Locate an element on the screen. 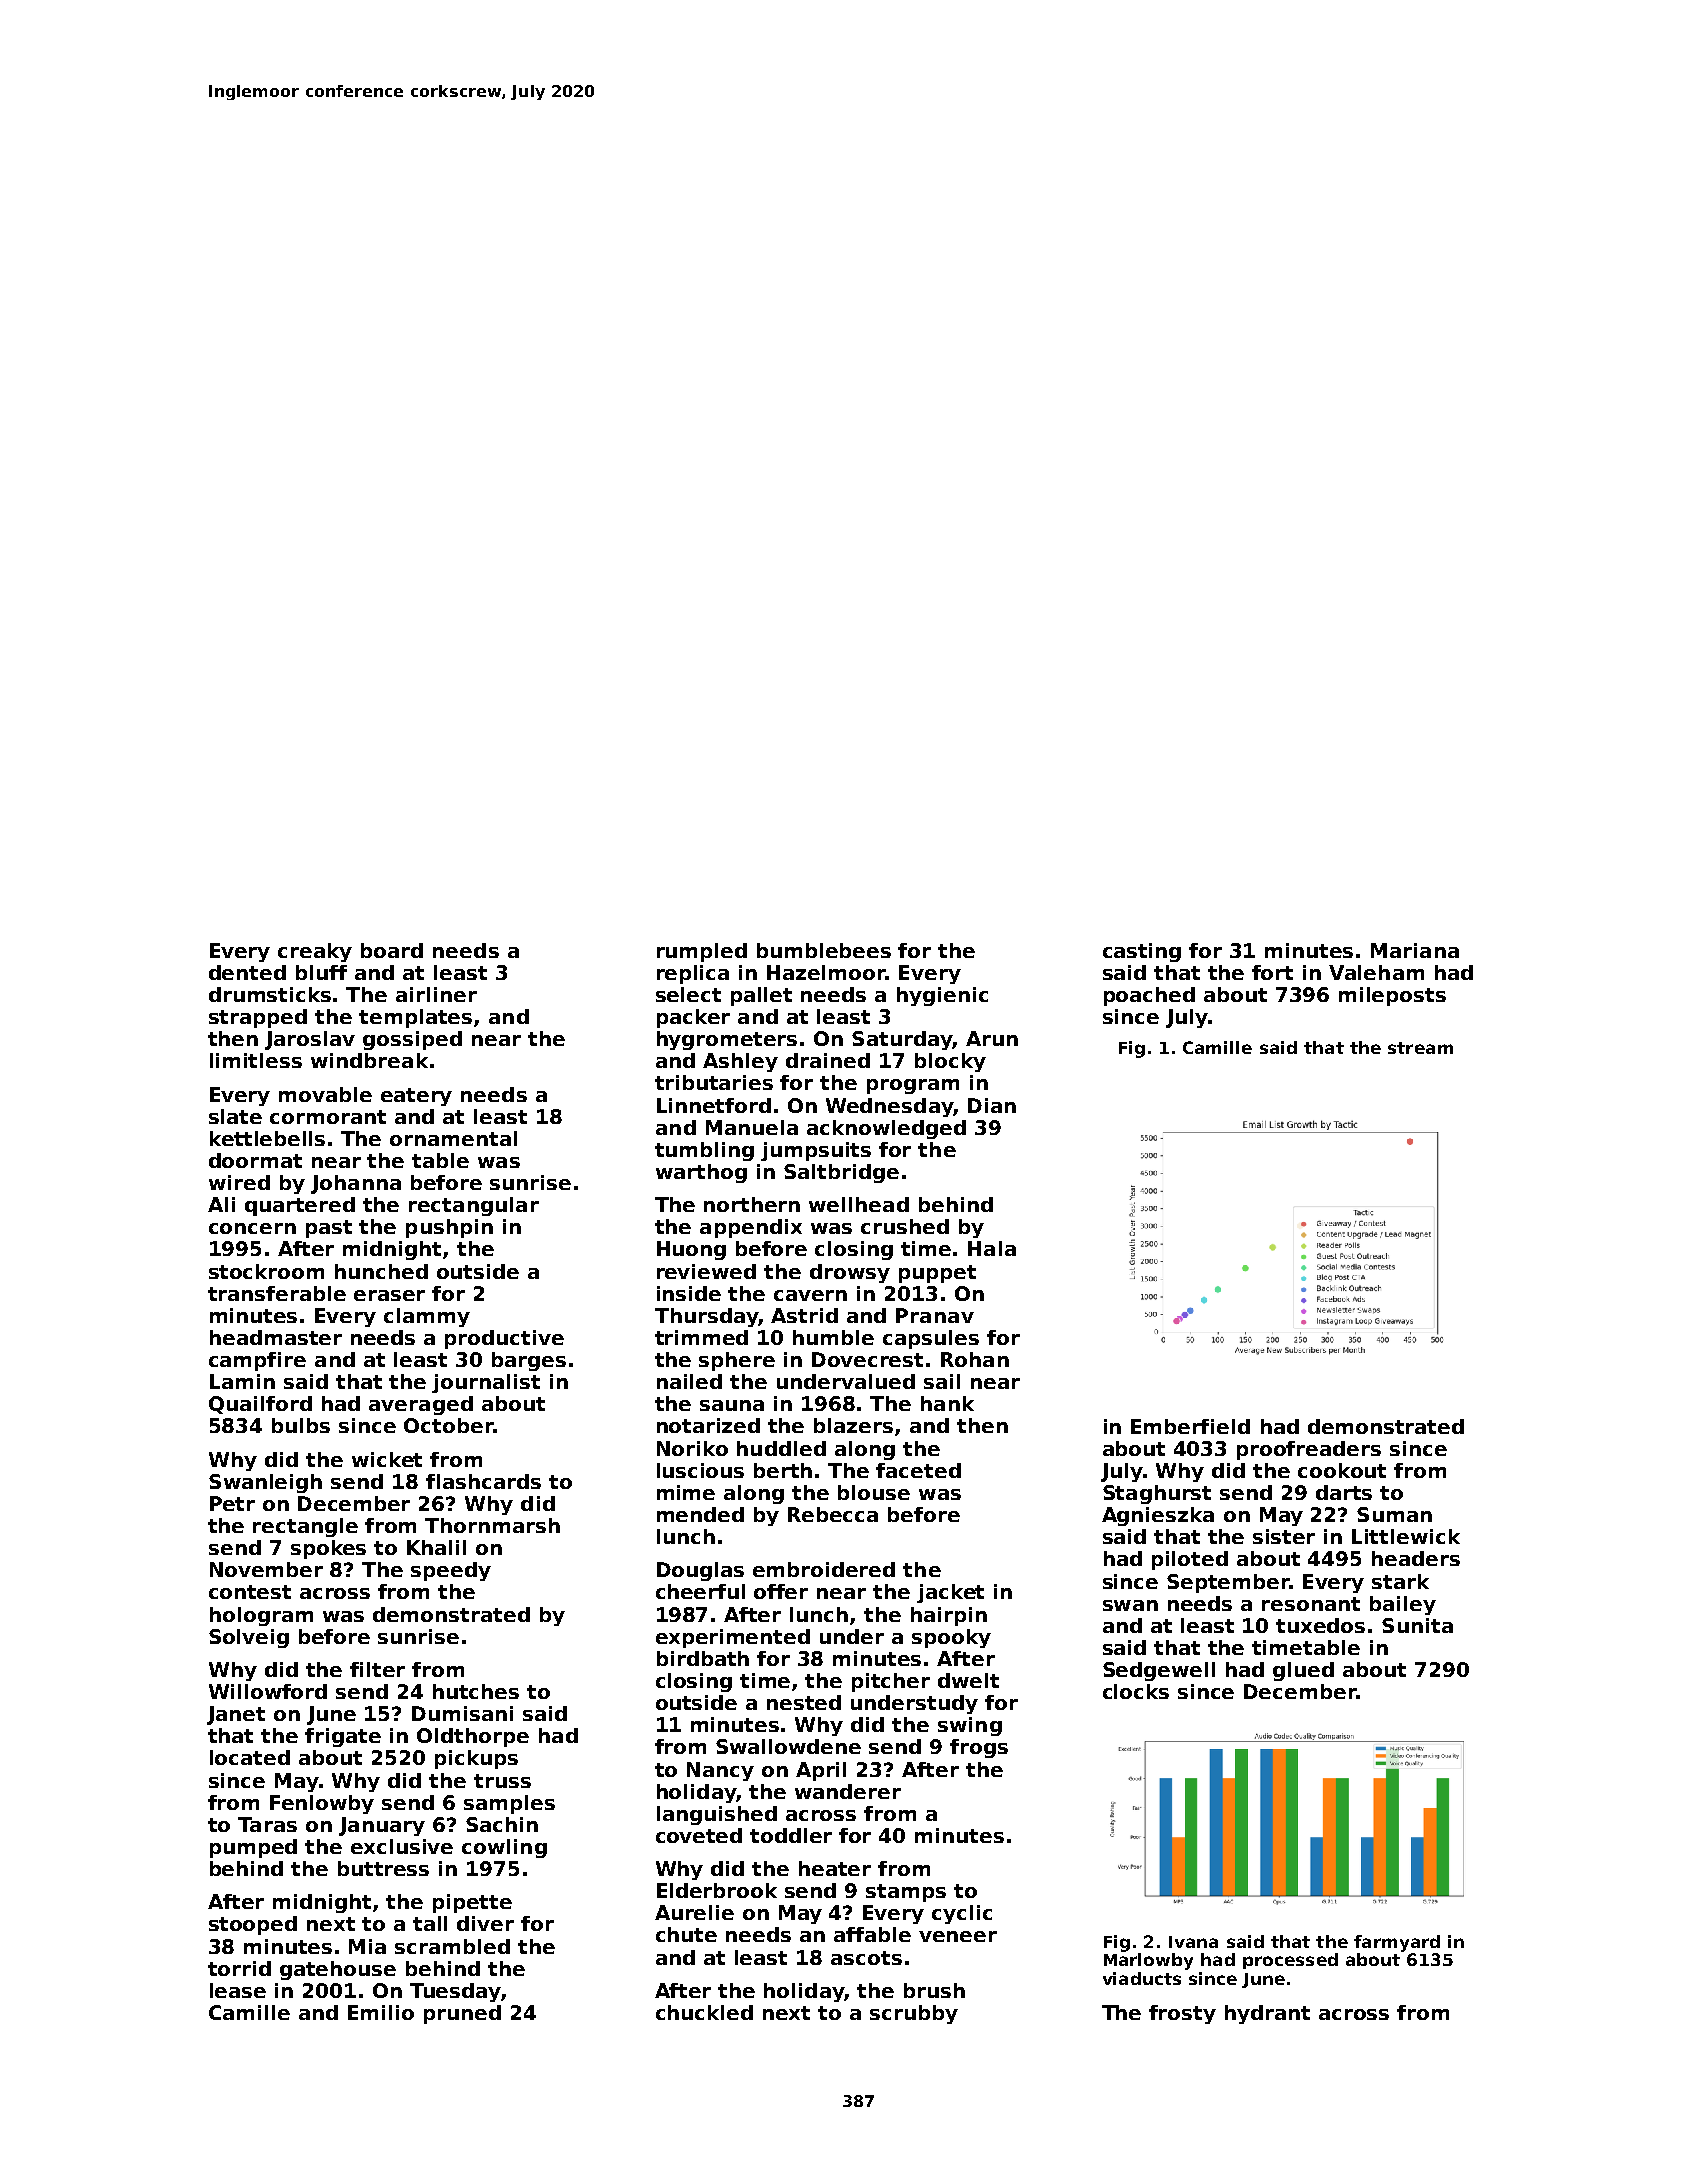  hutches is located at coordinates (476, 1691).
